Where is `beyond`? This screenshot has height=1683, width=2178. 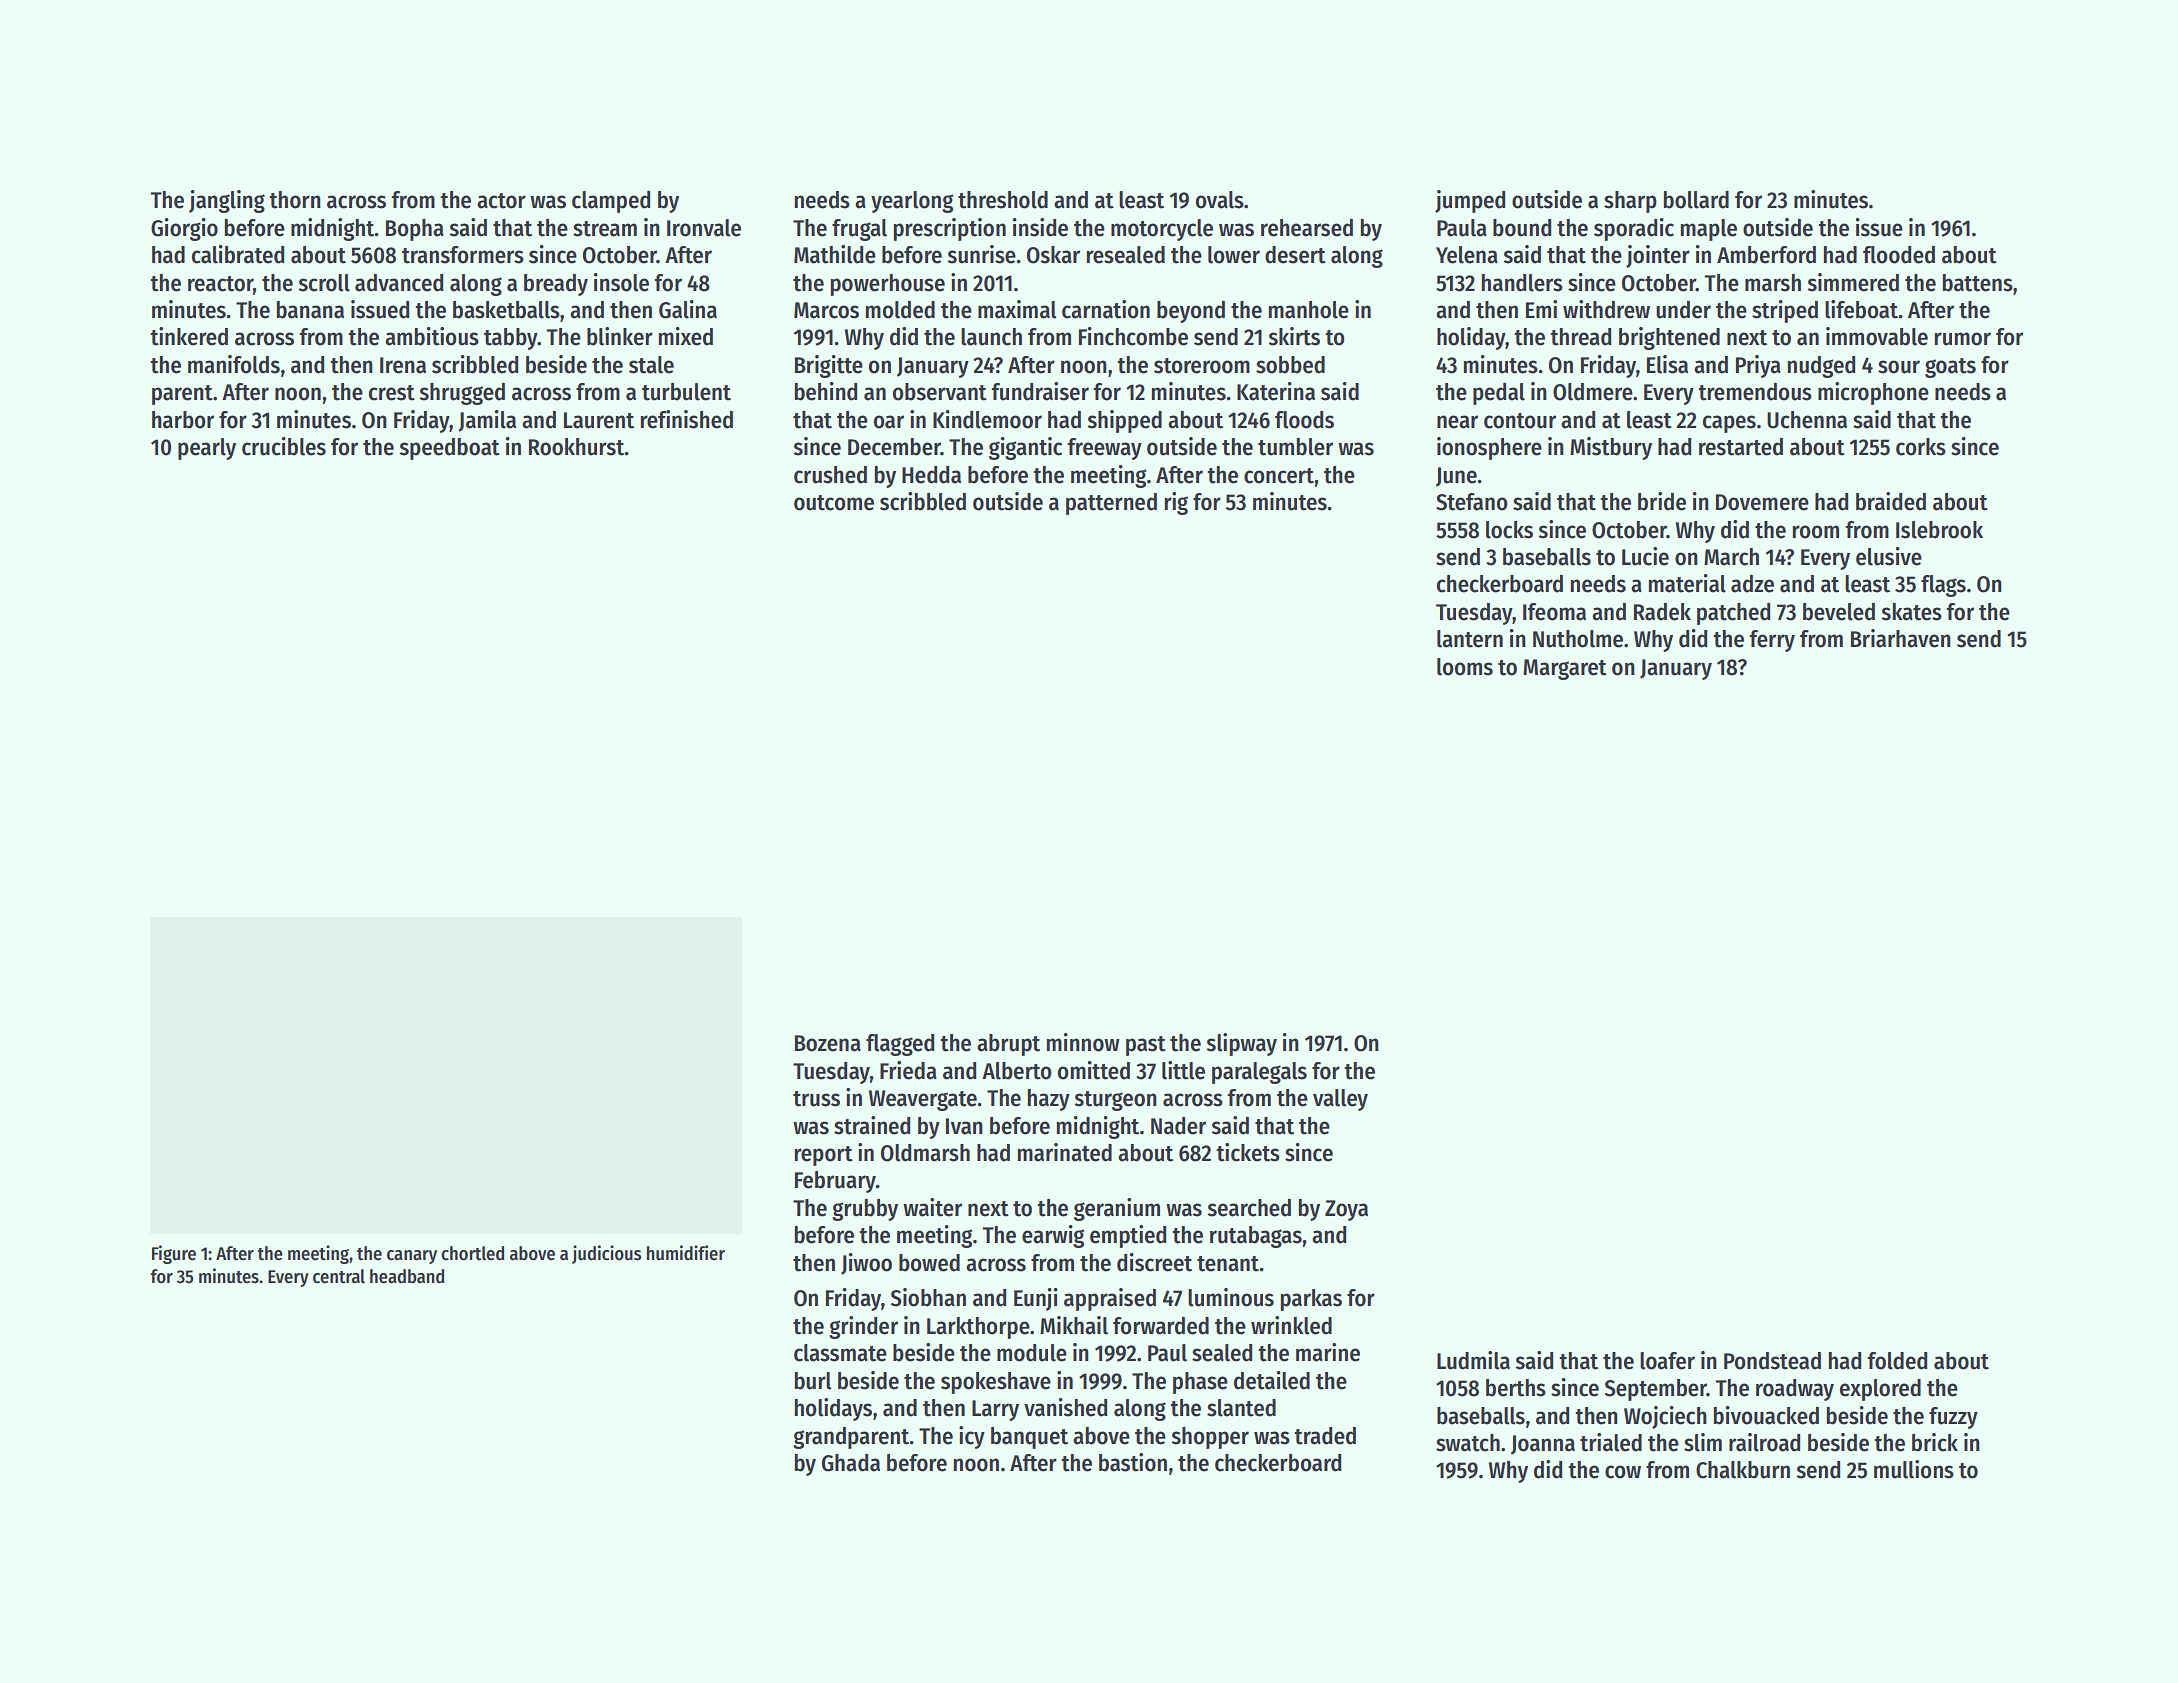 beyond is located at coordinates (1191, 312).
